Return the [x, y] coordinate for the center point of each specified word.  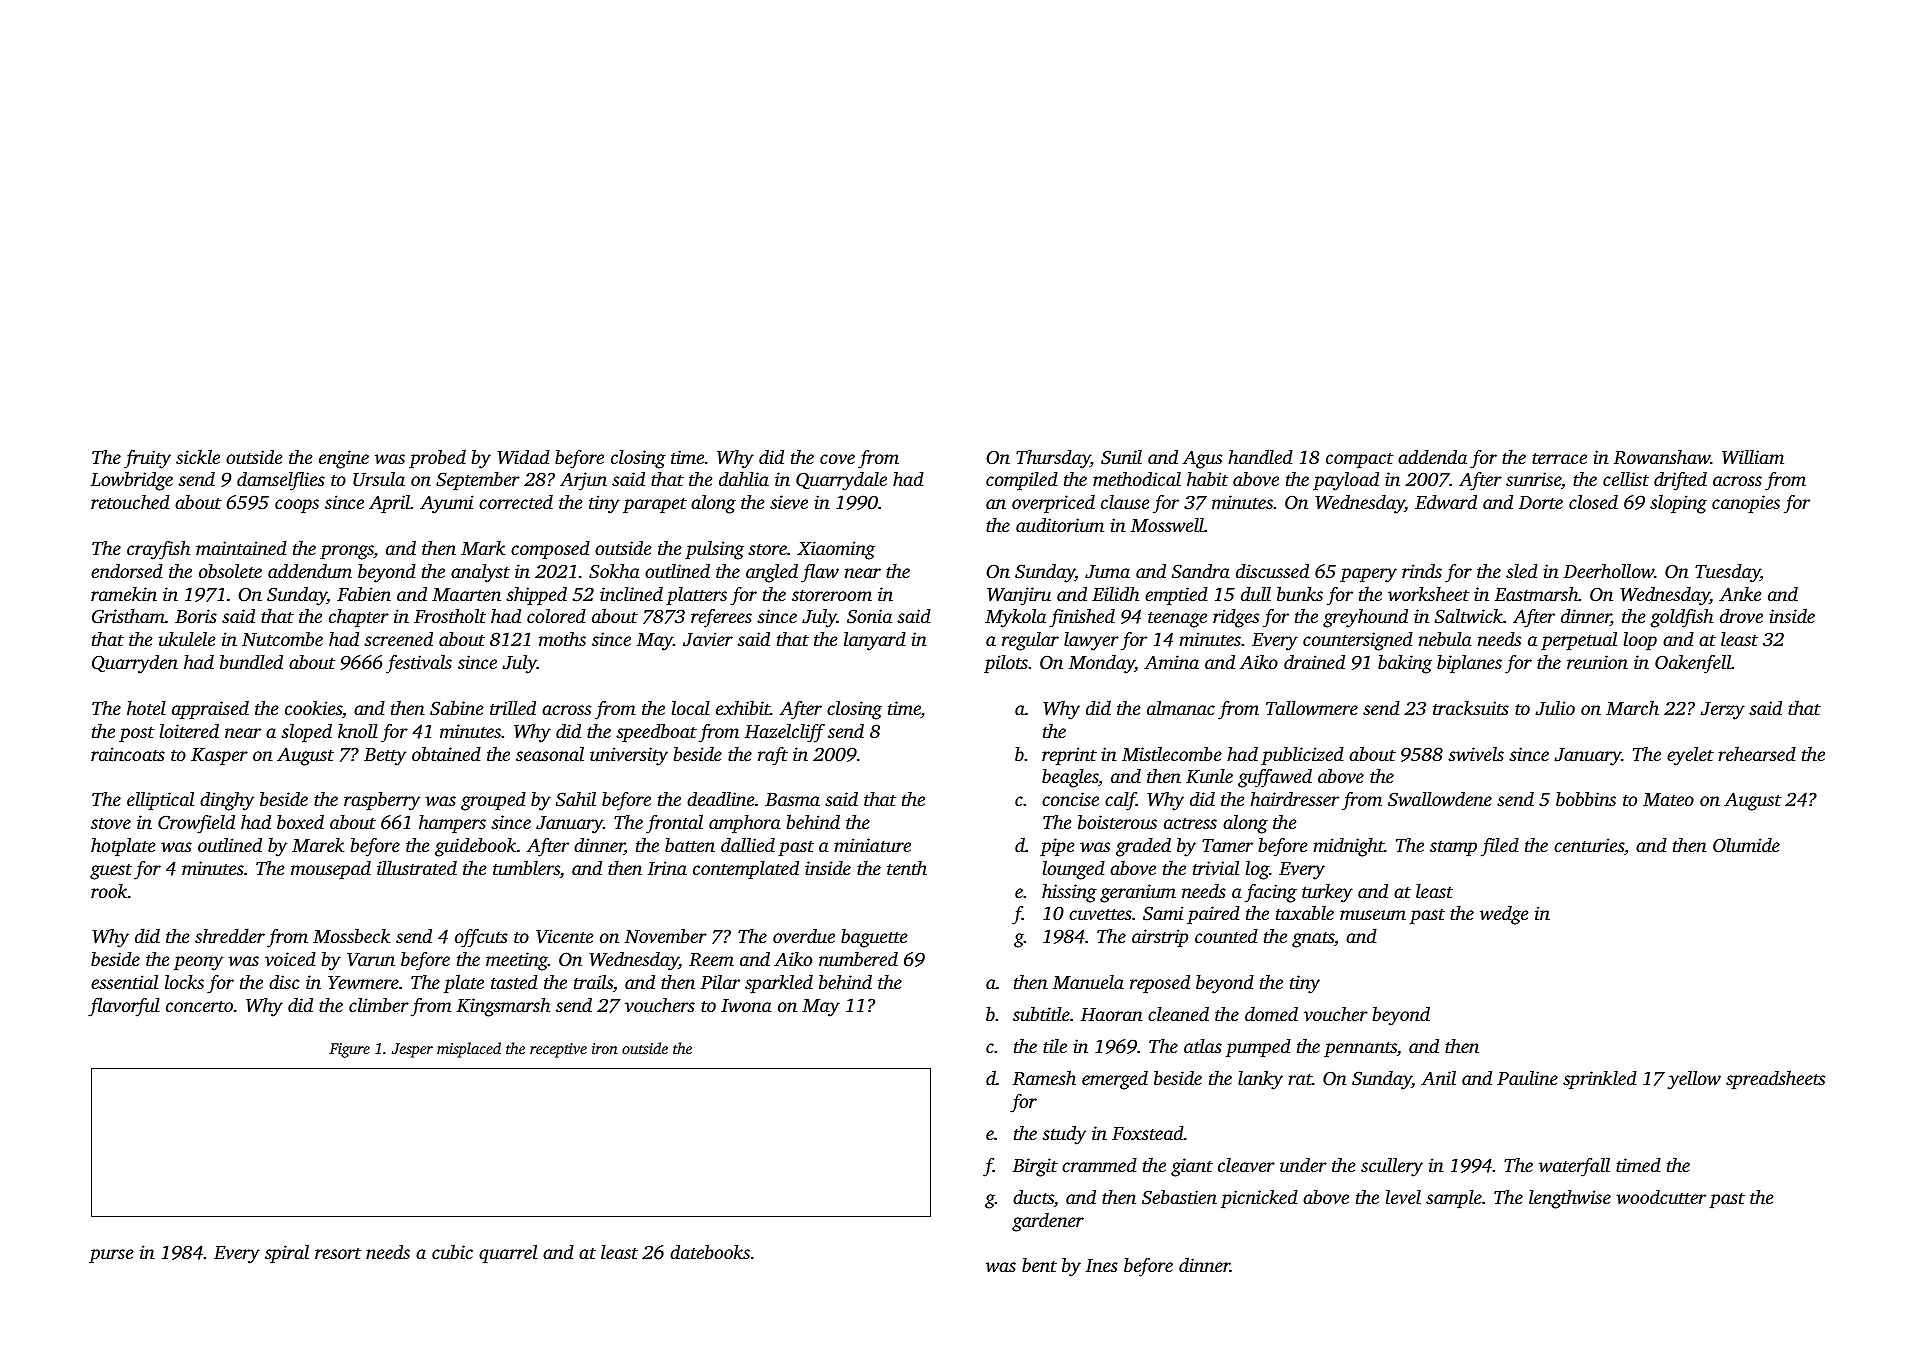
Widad [523, 457]
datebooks [710, 1252]
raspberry [382, 801]
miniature [872, 845]
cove [837, 459]
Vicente [565, 936]
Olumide [1746, 845]
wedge [1504, 915]
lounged [1074, 870]
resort [338, 1253]
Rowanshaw [1662, 457]
